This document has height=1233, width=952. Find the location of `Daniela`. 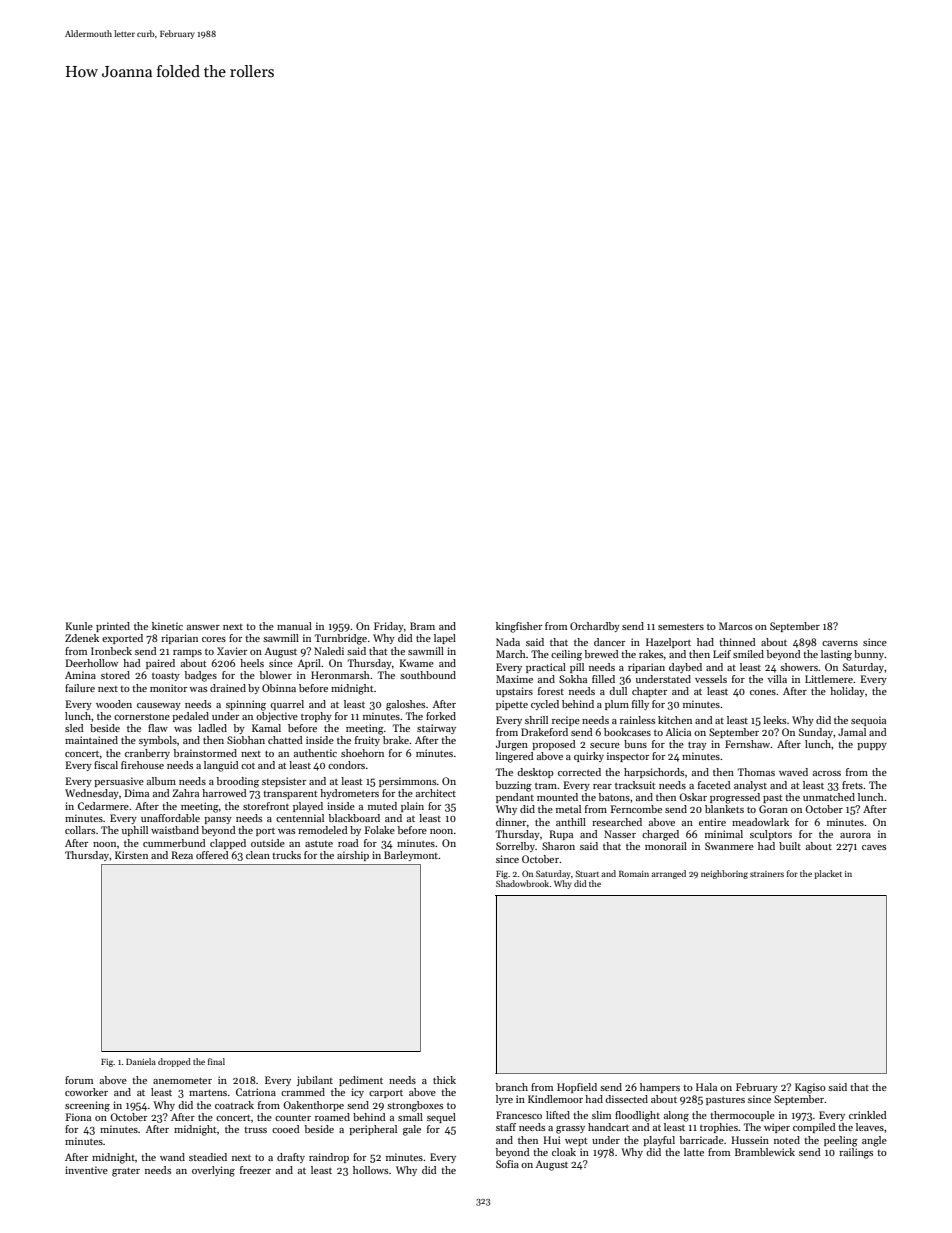

Daniela is located at coordinates (141, 1061).
